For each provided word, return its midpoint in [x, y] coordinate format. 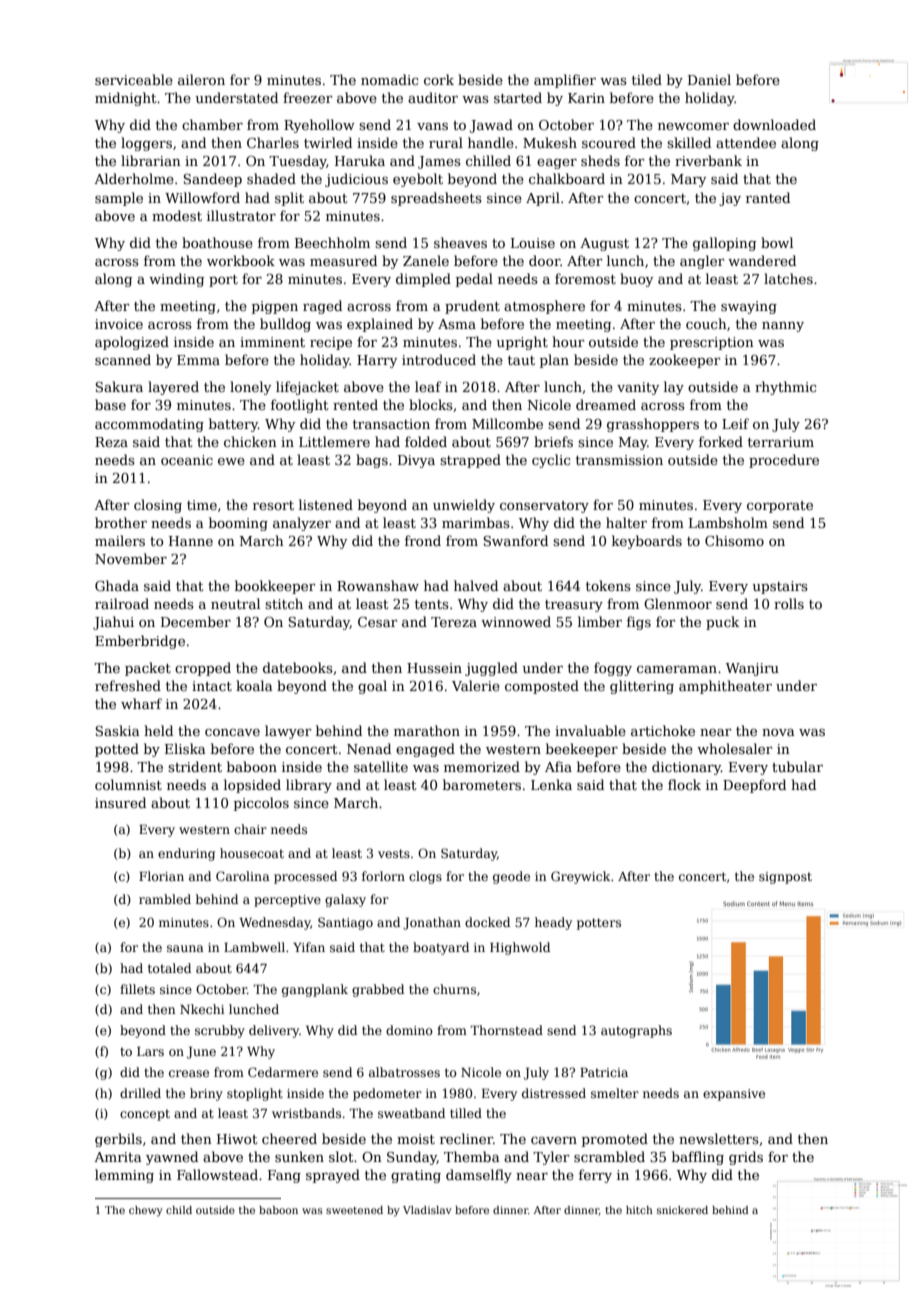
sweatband [411, 1113]
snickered [682, 1210]
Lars [150, 1051]
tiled [647, 79]
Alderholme [134, 178]
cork [439, 79]
